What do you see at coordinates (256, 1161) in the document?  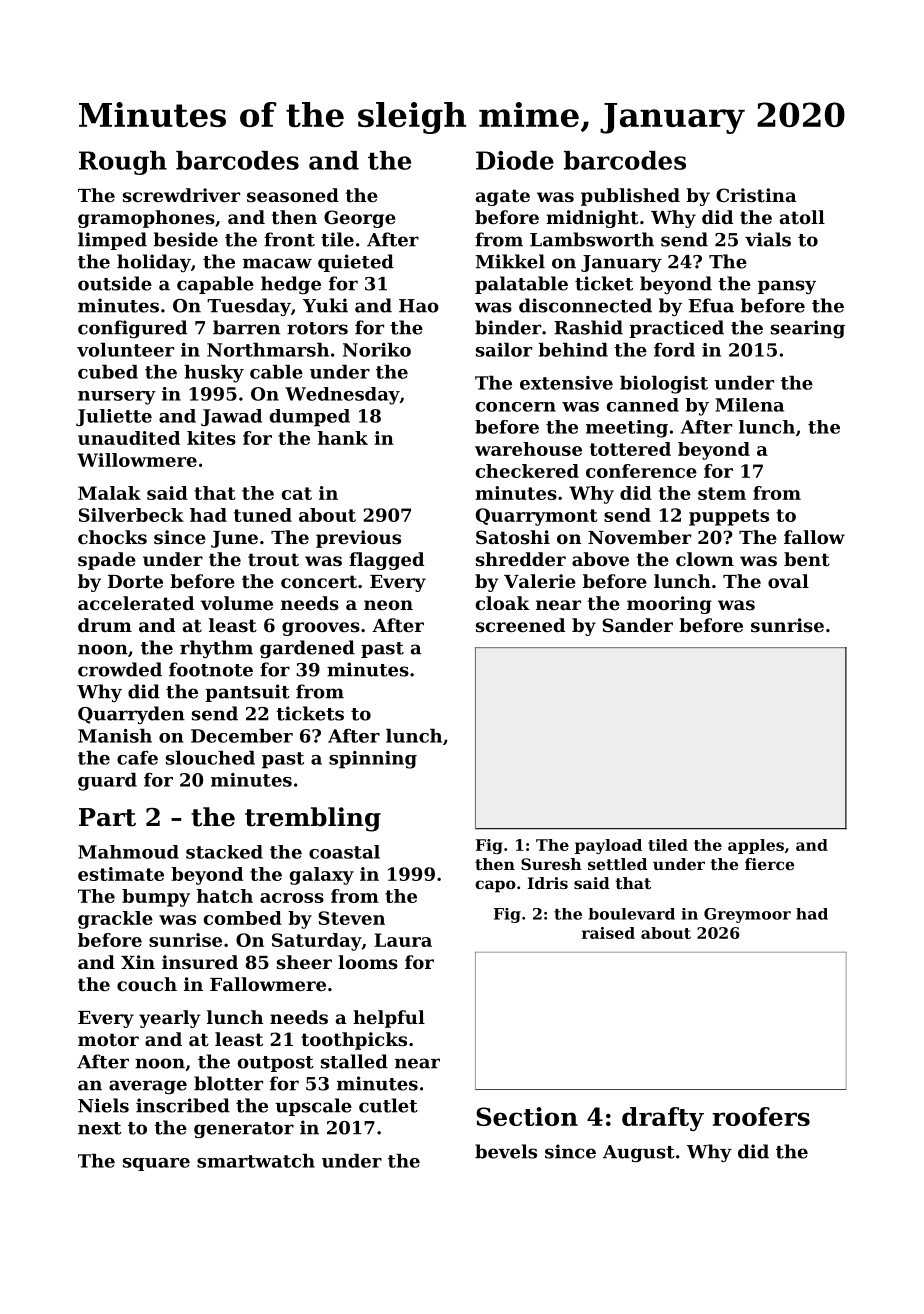 I see `smartwatch` at bounding box center [256, 1161].
